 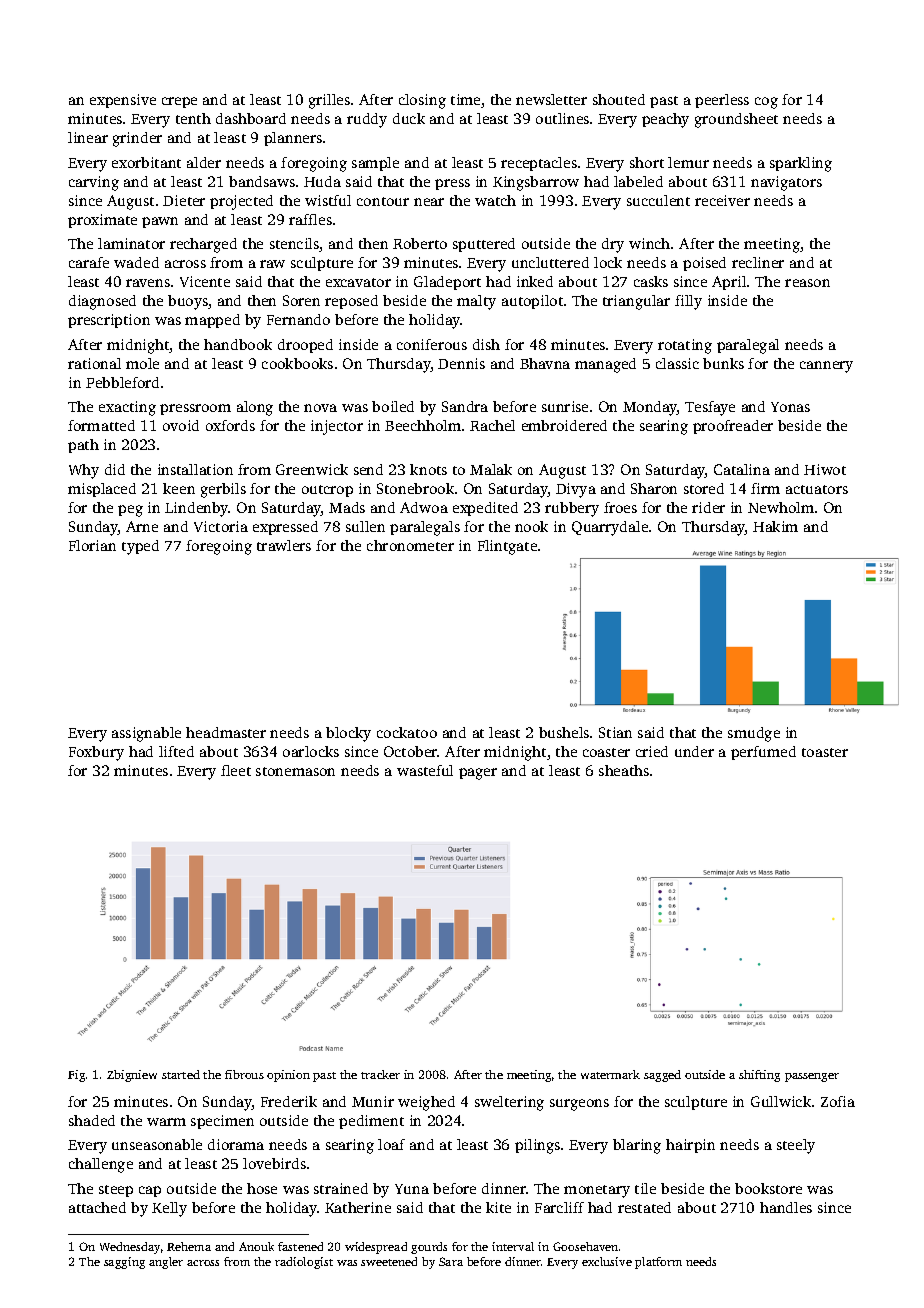 I want to click on expensive, so click(x=123, y=101).
